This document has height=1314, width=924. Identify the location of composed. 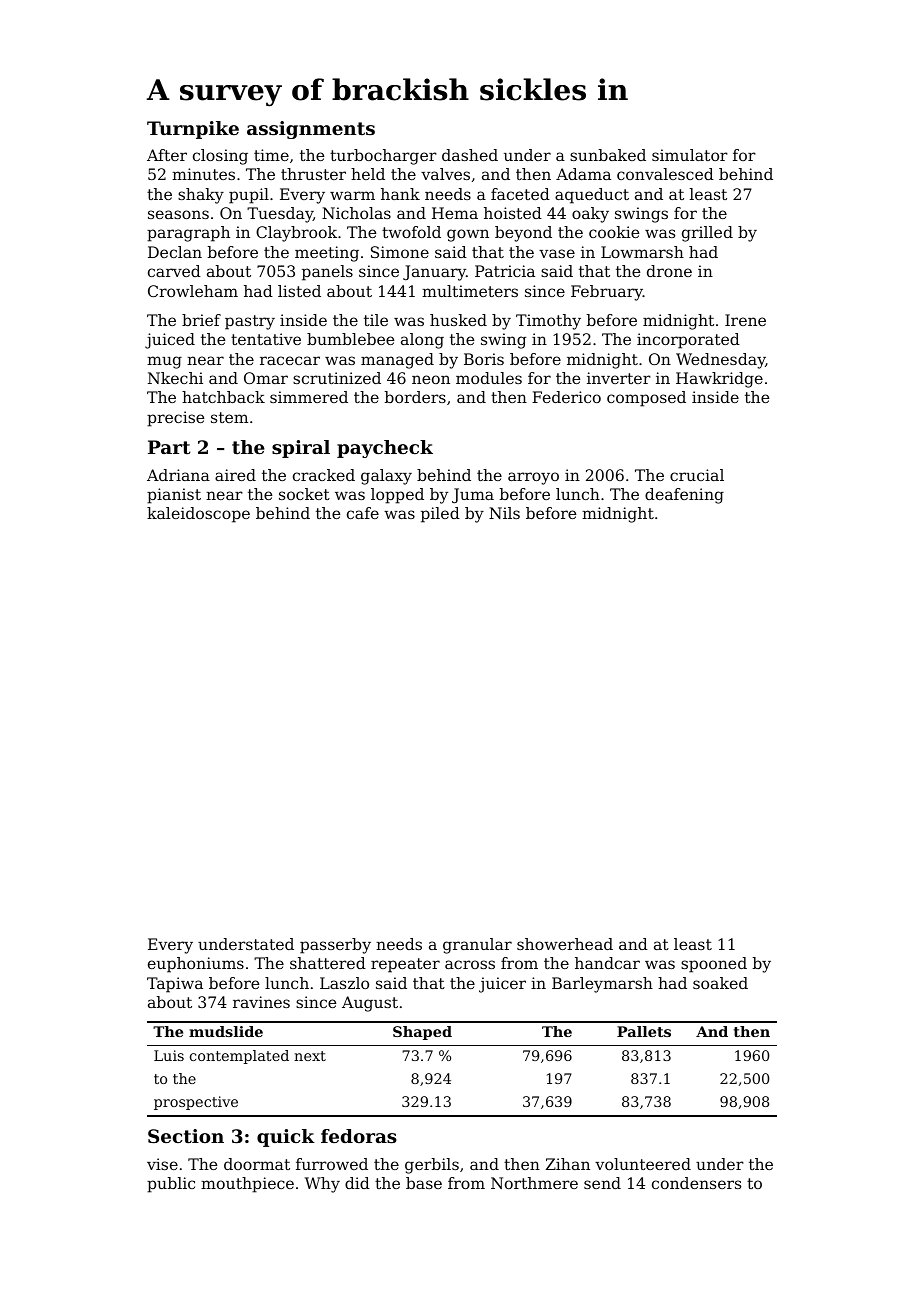
(646, 399).
